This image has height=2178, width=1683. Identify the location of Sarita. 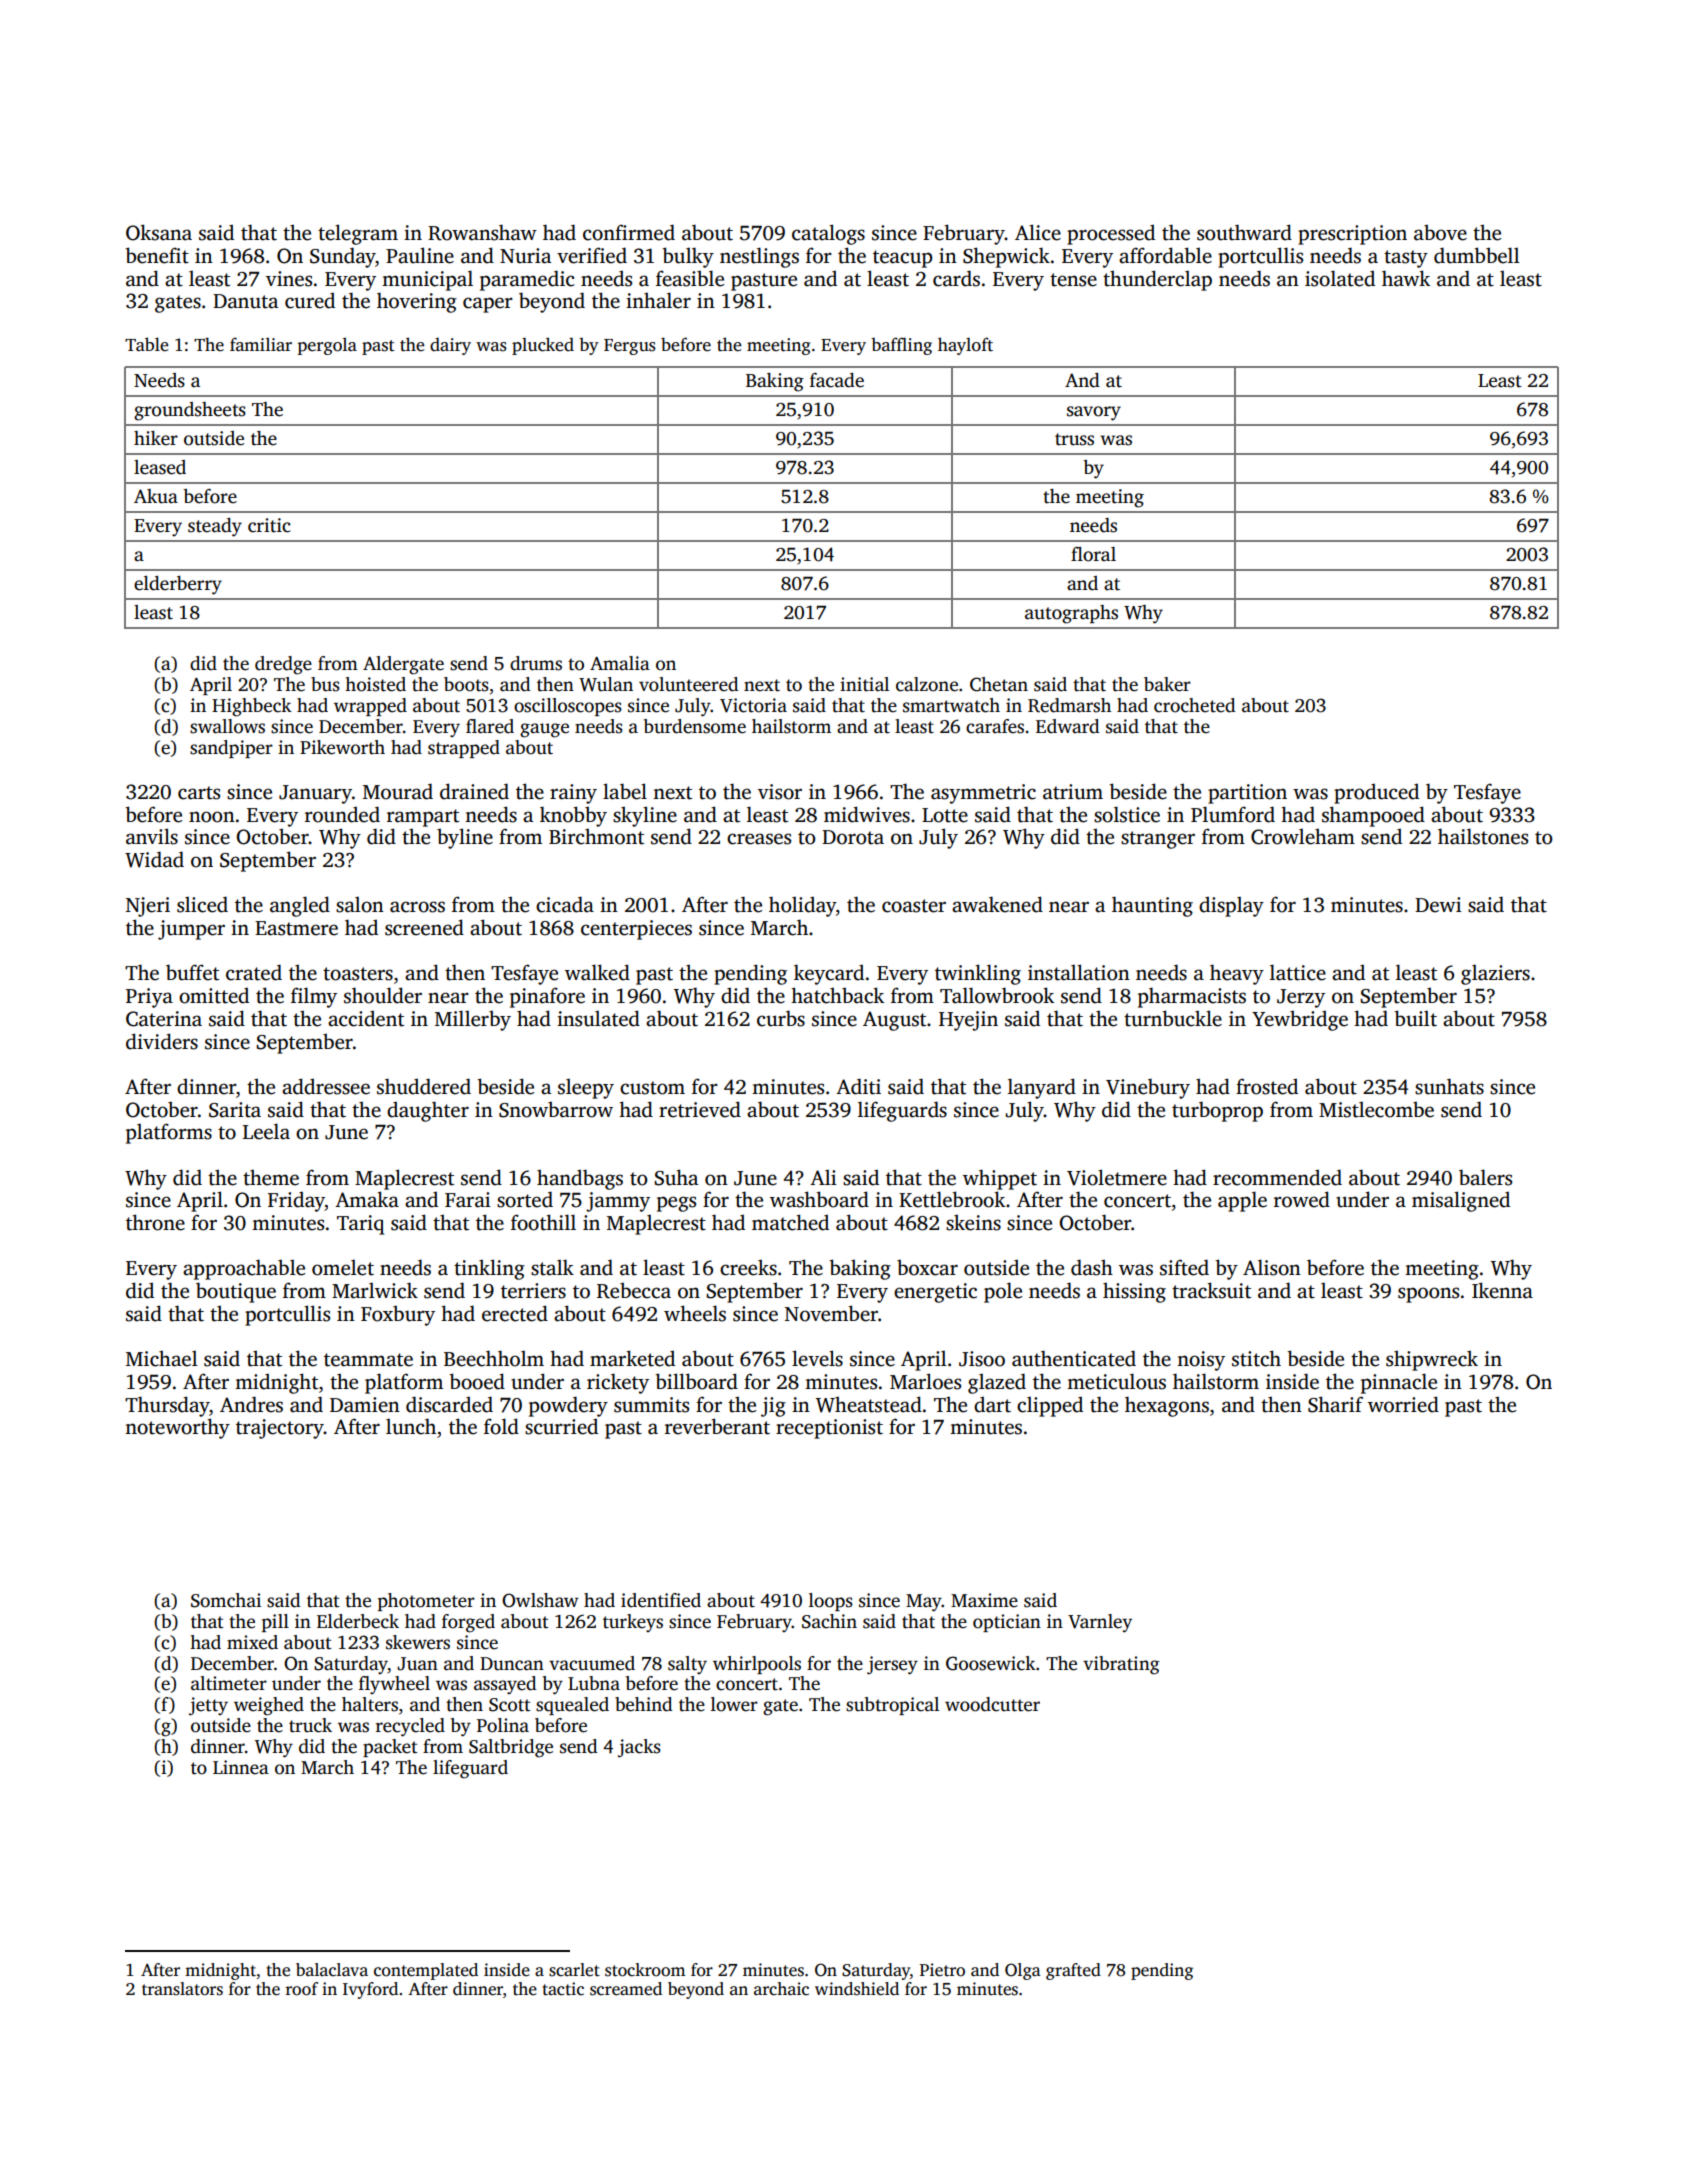
(235, 1110).
